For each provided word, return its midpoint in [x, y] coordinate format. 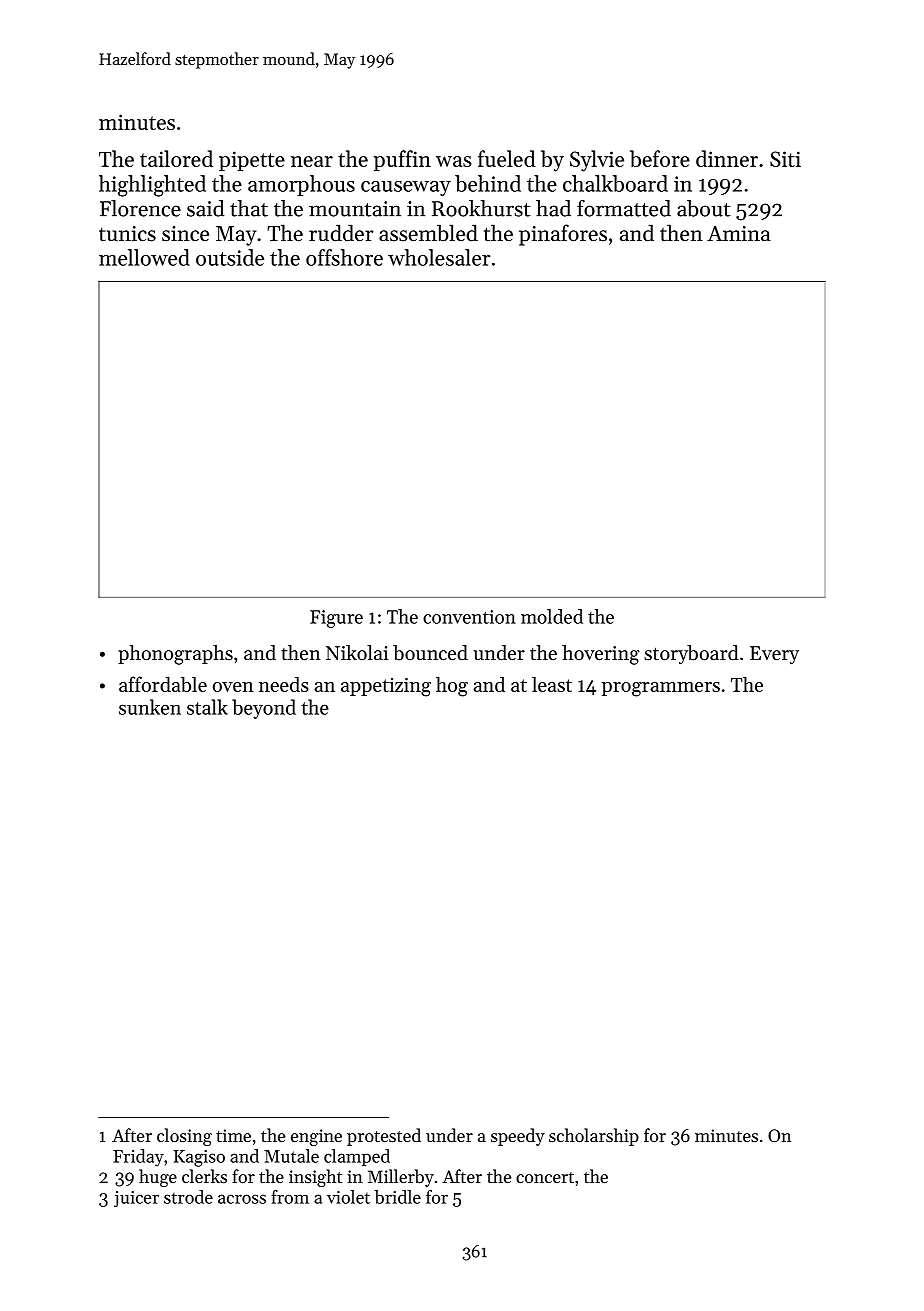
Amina [739, 233]
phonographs [175, 655]
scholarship [594, 1137]
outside [230, 257]
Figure [336, 619]
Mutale [291, 1156]
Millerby [401, 1178]
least [552, 684]
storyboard [691, 655]
